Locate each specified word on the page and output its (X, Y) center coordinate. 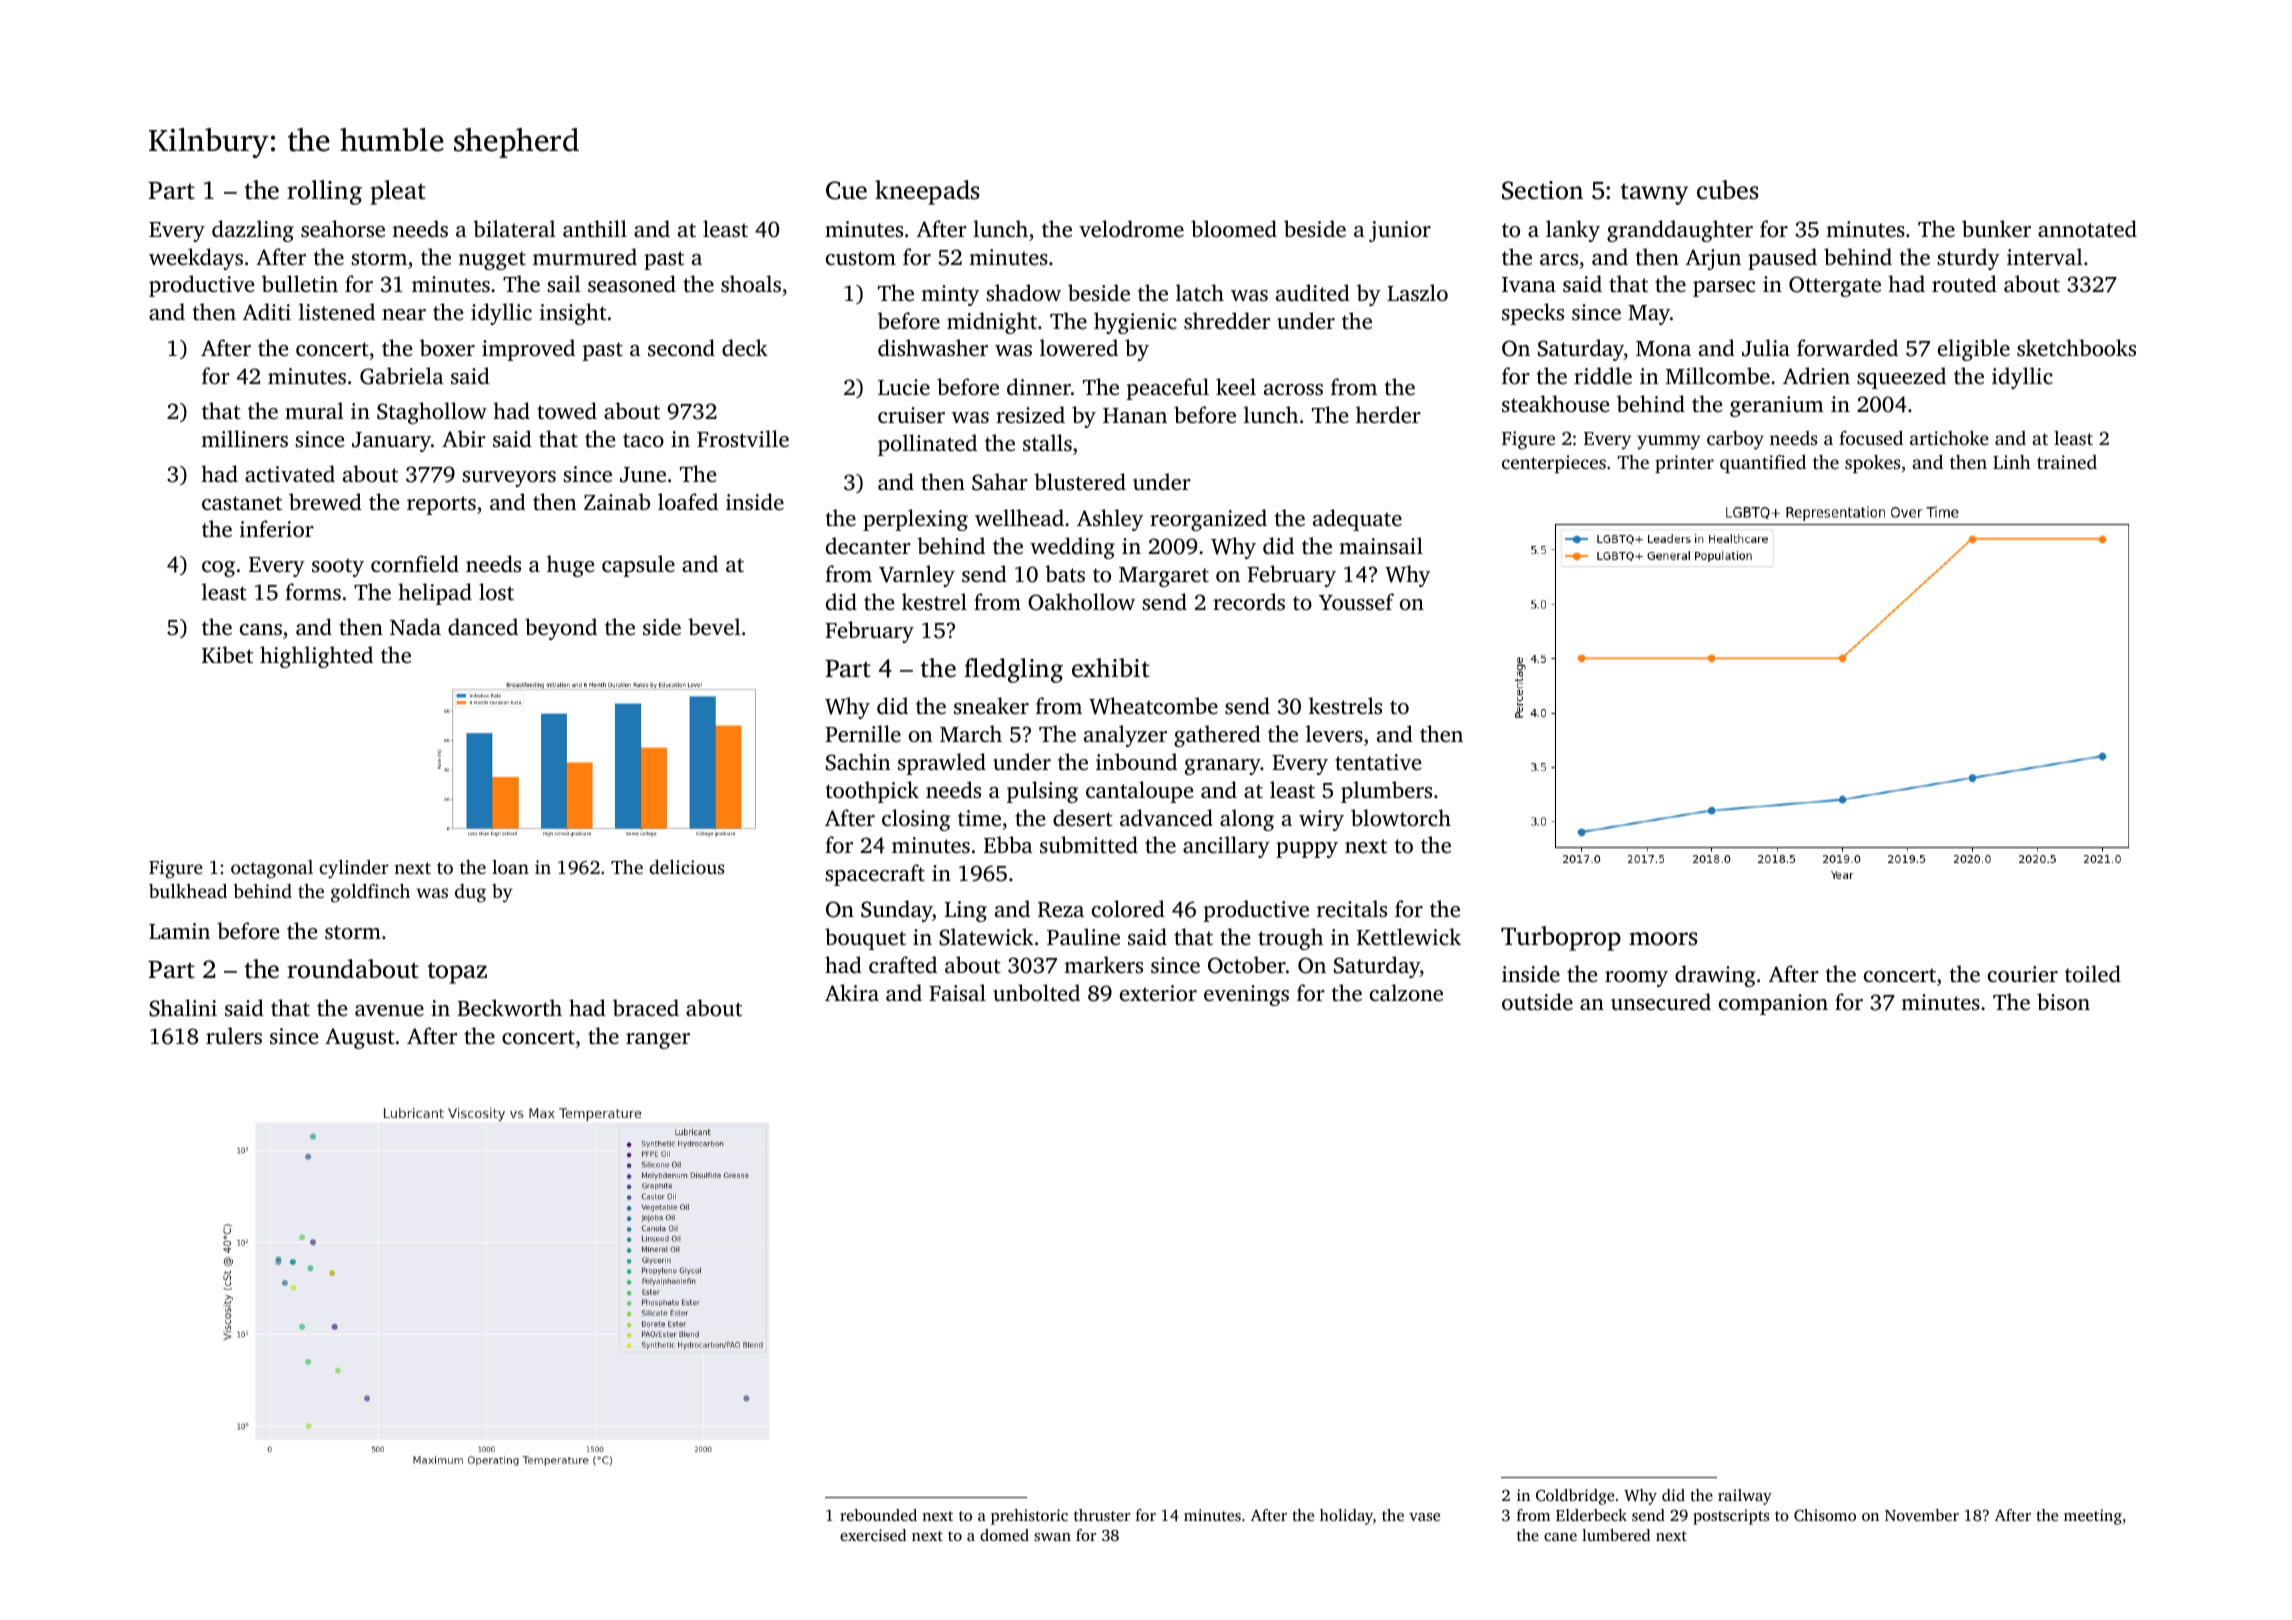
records (1249, 601)
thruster (1102, 1515)
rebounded (878, 1515)
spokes (1872, 464)
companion (1773, 1004)
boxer (447, 347)
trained (2067, 462)
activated (290, 473)
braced (646, 1007)
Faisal (957, 992)
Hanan (1135, 415)
